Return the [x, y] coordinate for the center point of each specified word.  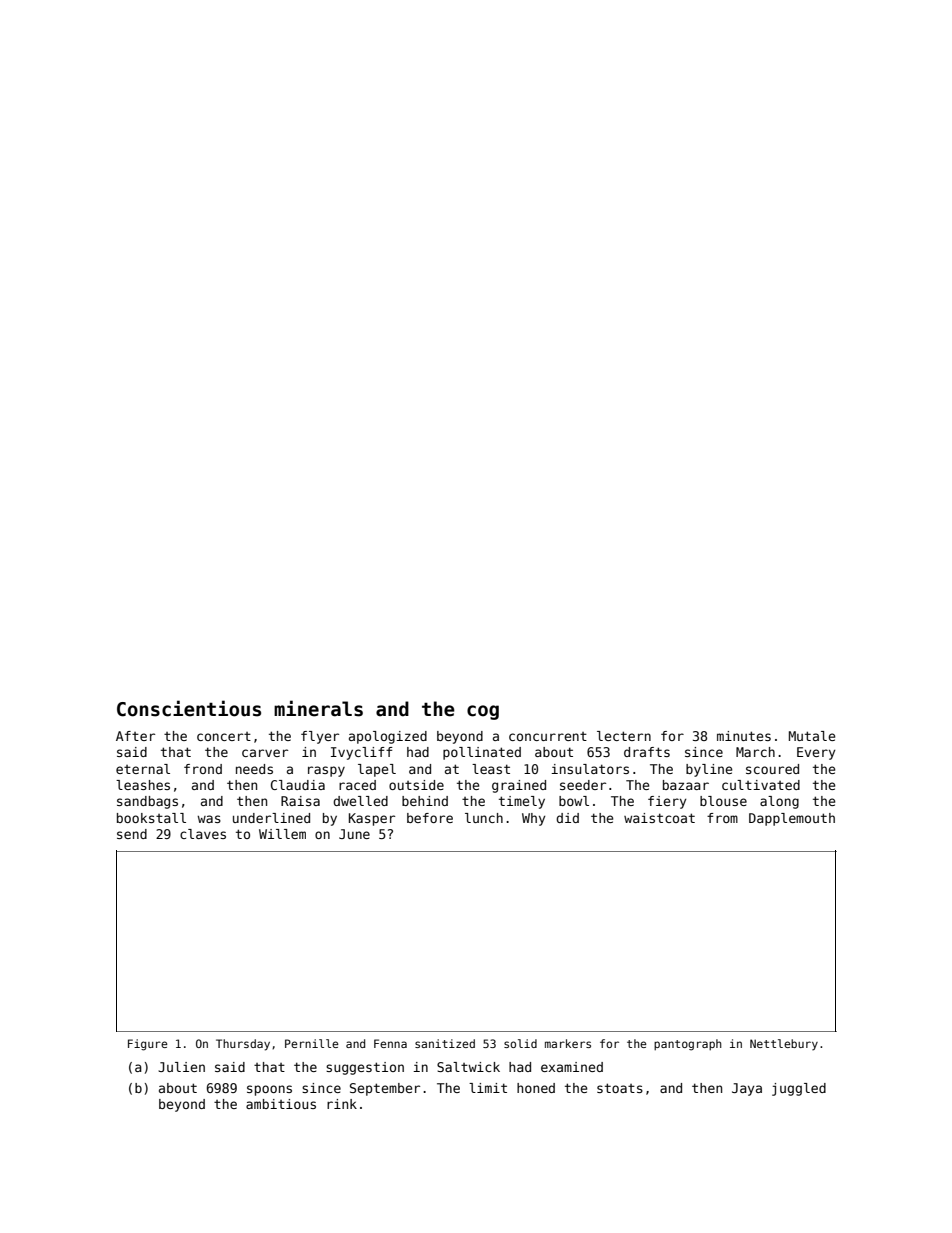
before [430, 818]
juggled [799, 1089]
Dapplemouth [792, 819]
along [779, 802]
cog [483, 712]
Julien [181, 1067]
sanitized [445, 1043]
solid [520, 1043]
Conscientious [189, 708]
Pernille [312, 1043]
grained [519, 786]
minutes [744, 736]
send [132, 834]
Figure [148, 1045]
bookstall [151, 818]
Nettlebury [784, 1045]
